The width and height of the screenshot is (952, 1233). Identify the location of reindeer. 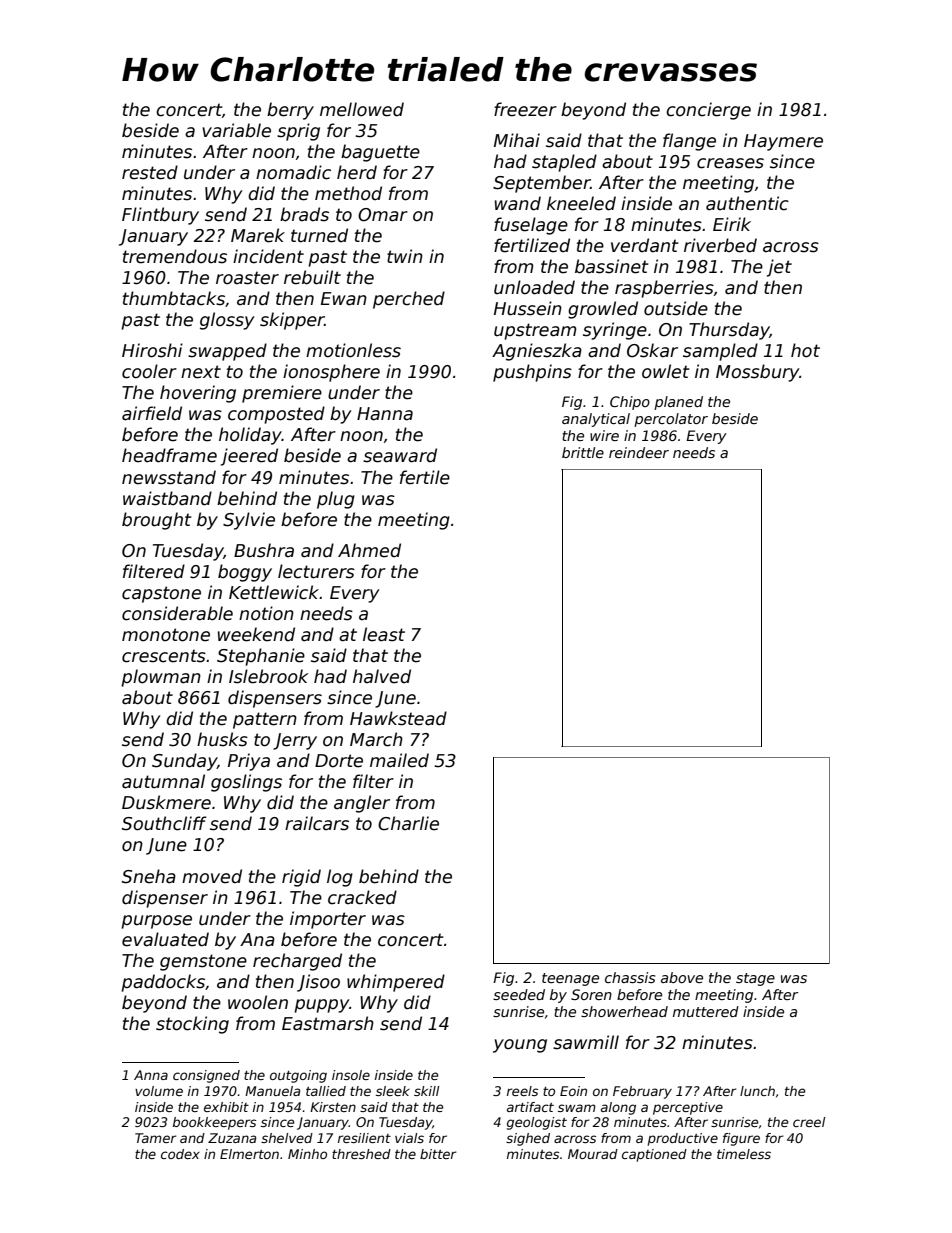
(639, 452).
